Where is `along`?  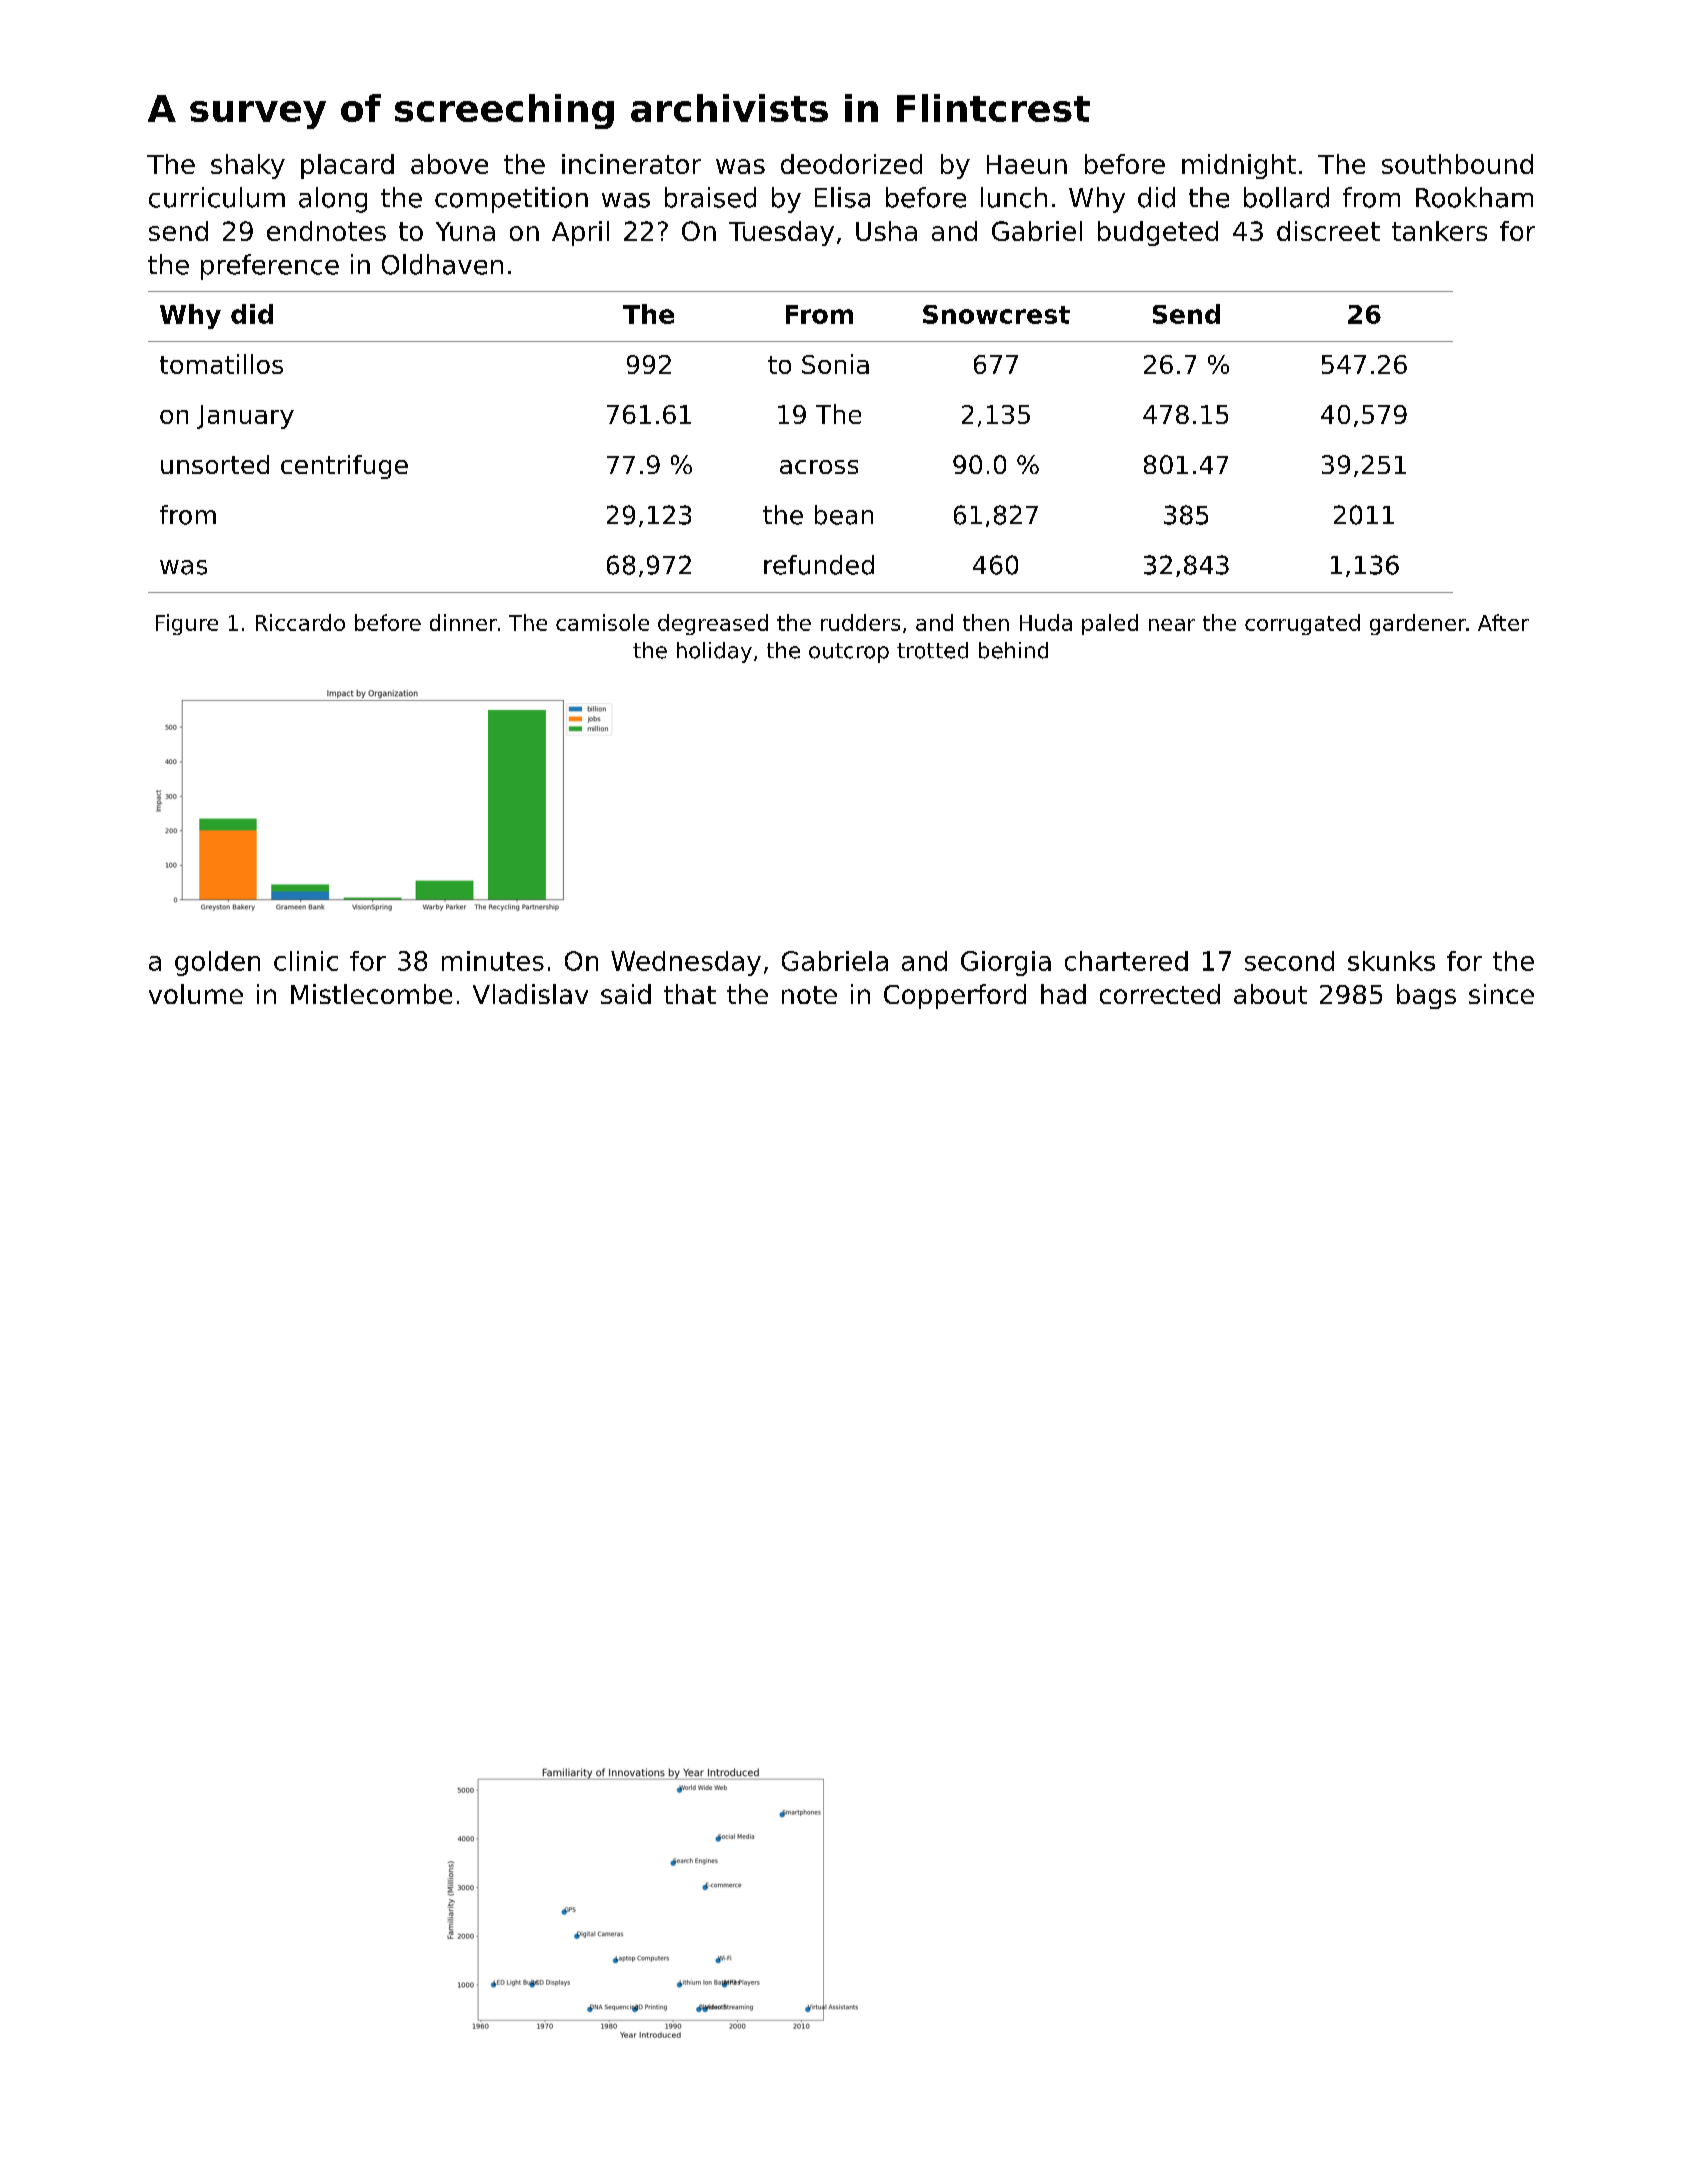
along is located at coordinates (333, 200).
